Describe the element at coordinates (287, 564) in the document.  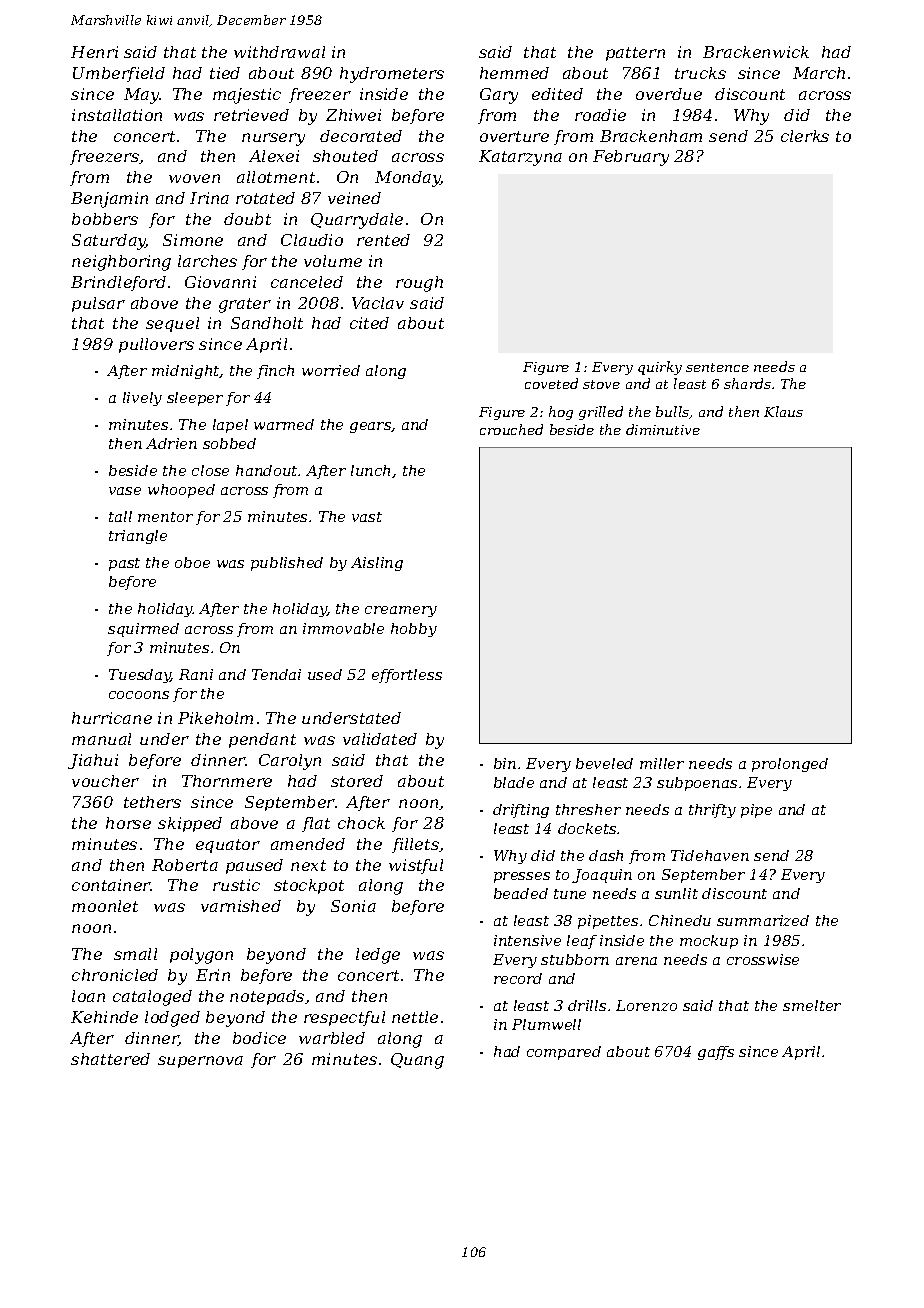
I see `published` at that location.
